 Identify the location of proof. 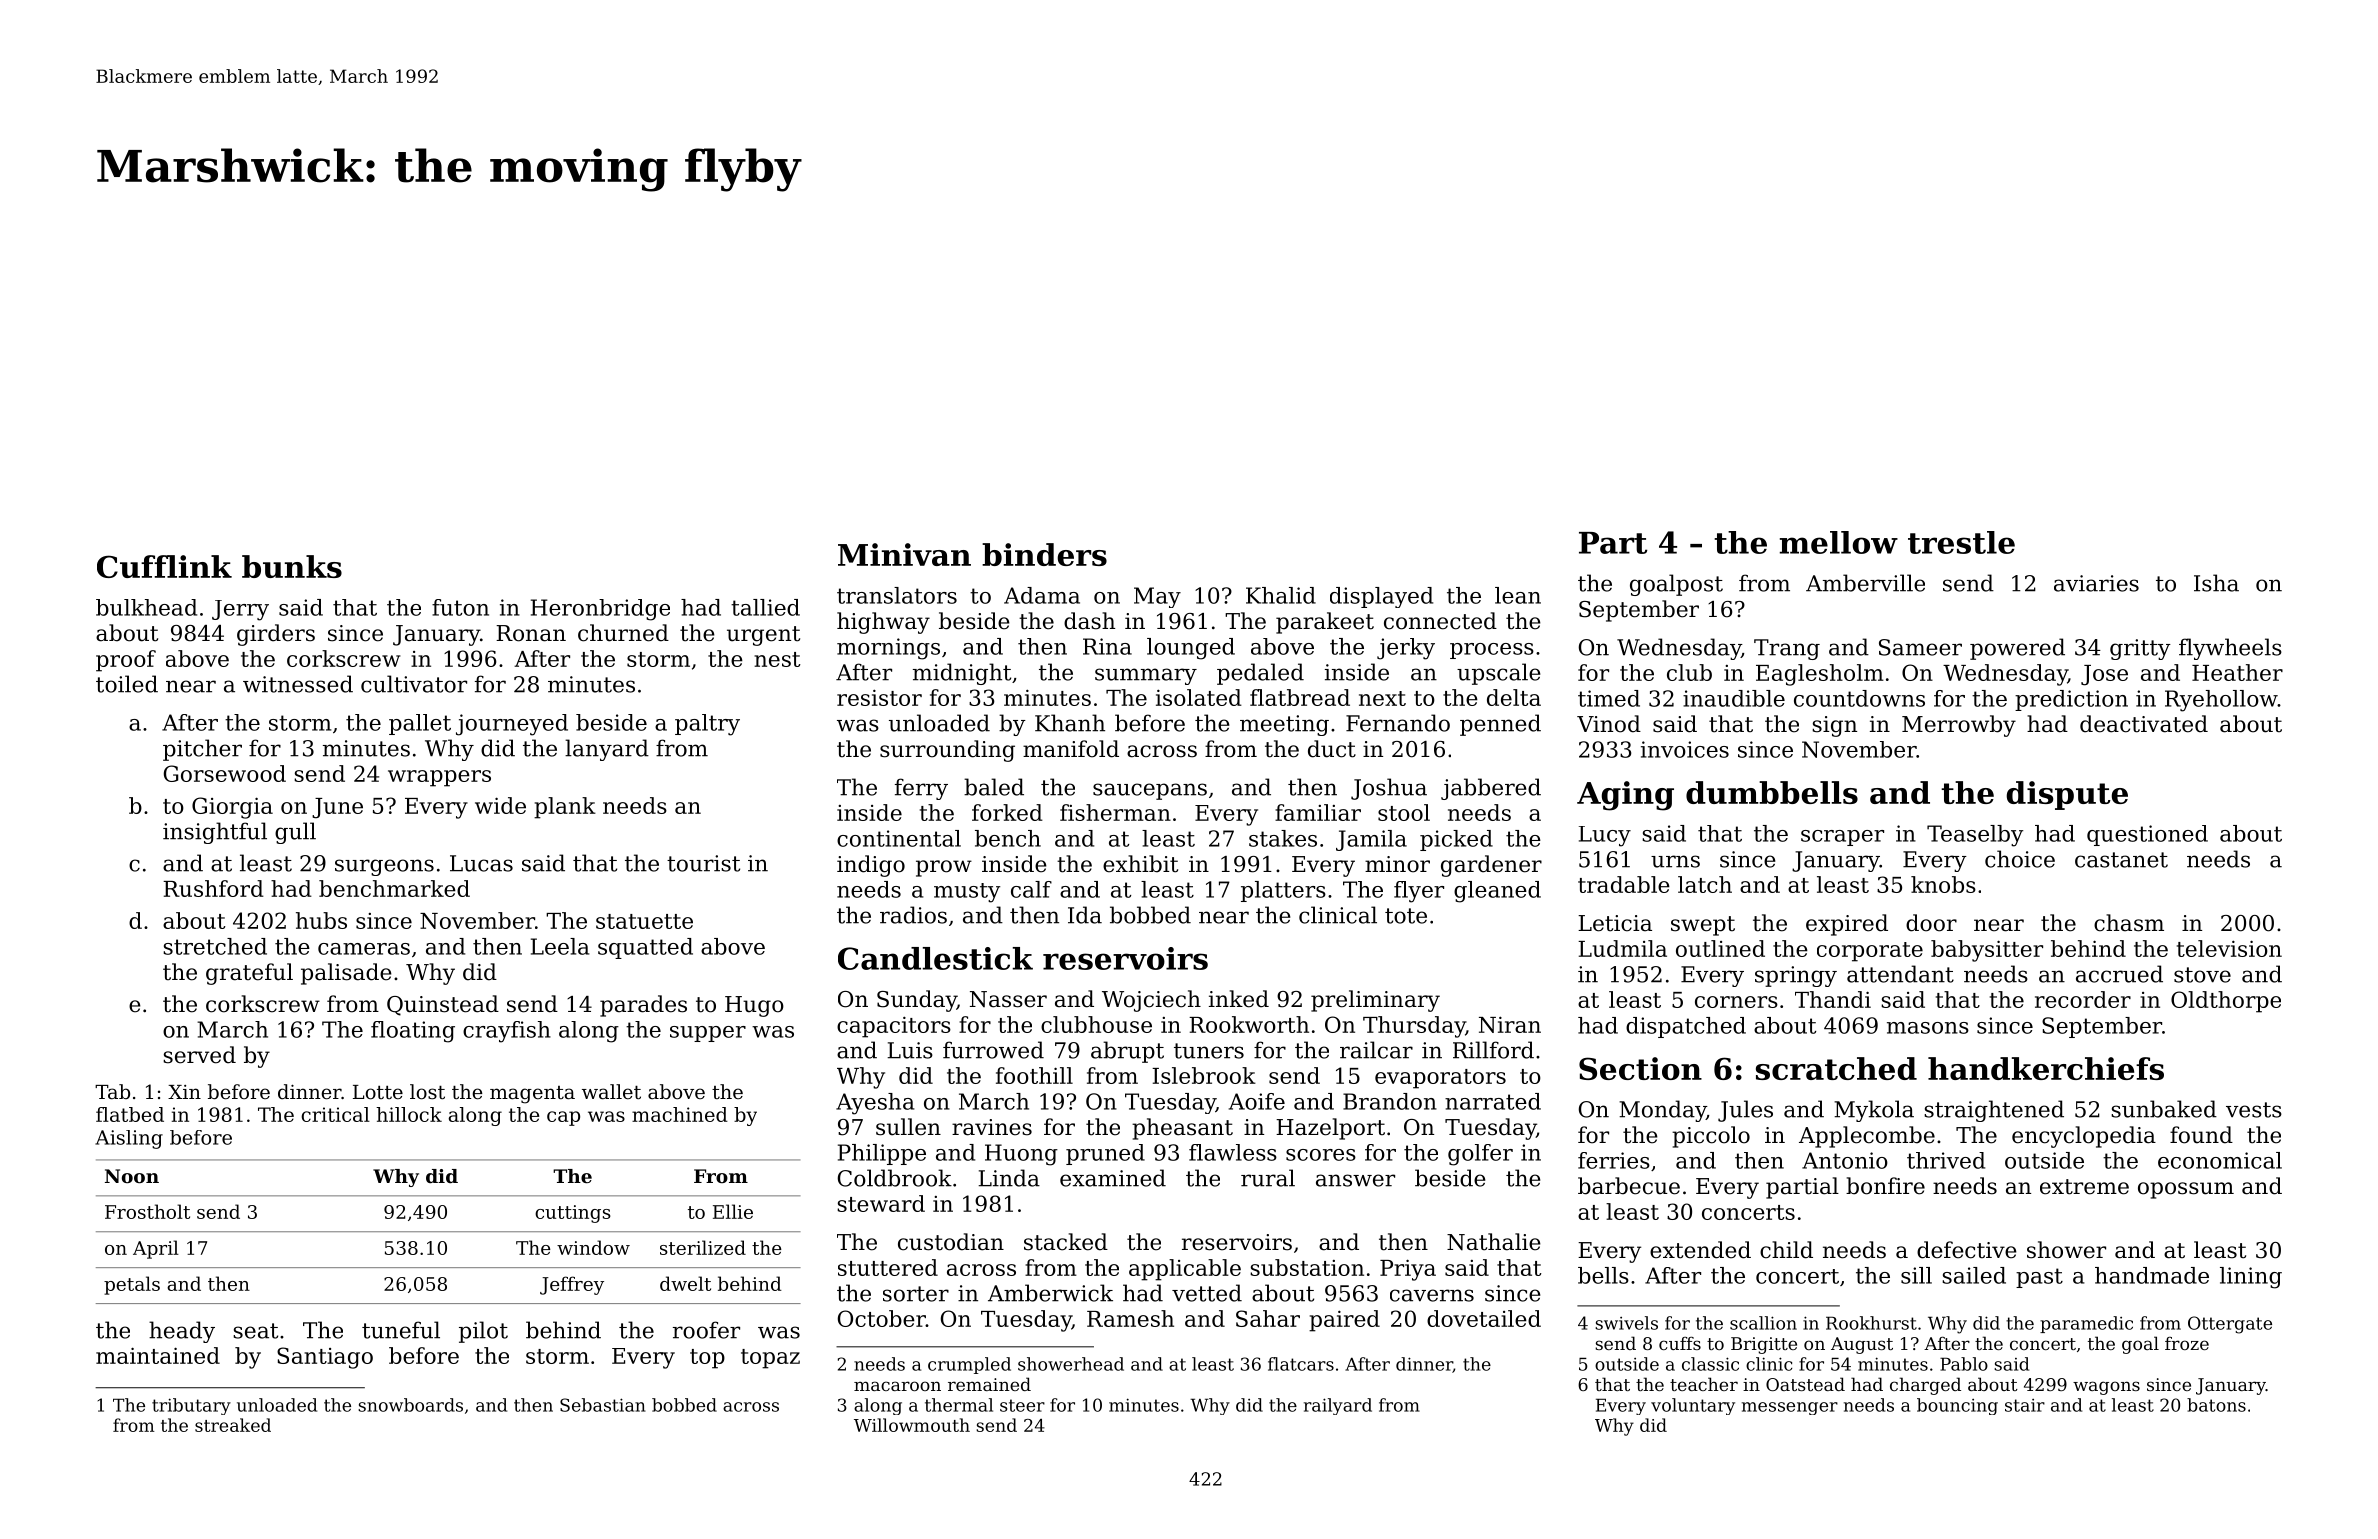
(126, 661).
